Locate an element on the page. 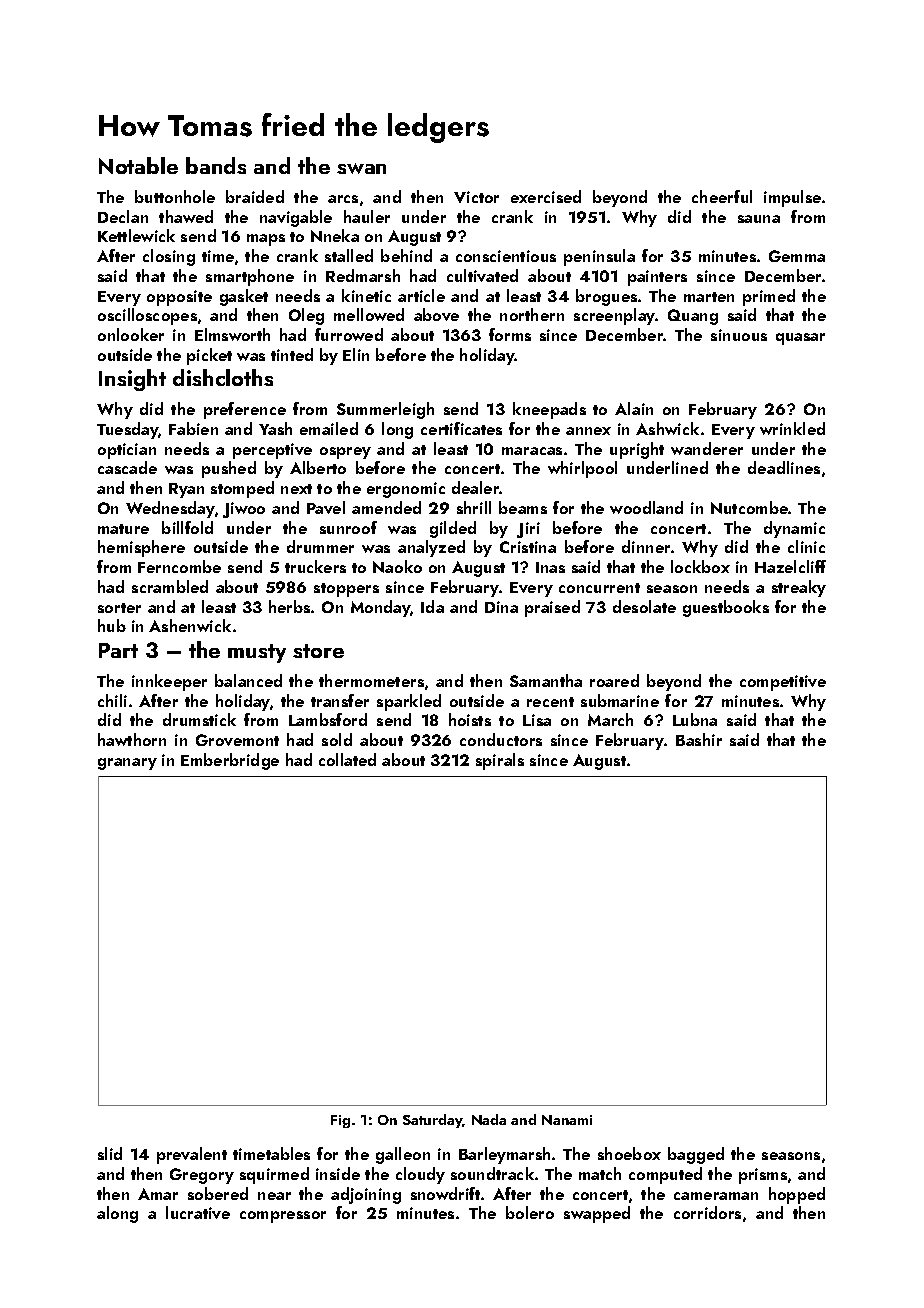 The width and height of the page is (924, 1308). hub is located at coordinates (112, 625).
